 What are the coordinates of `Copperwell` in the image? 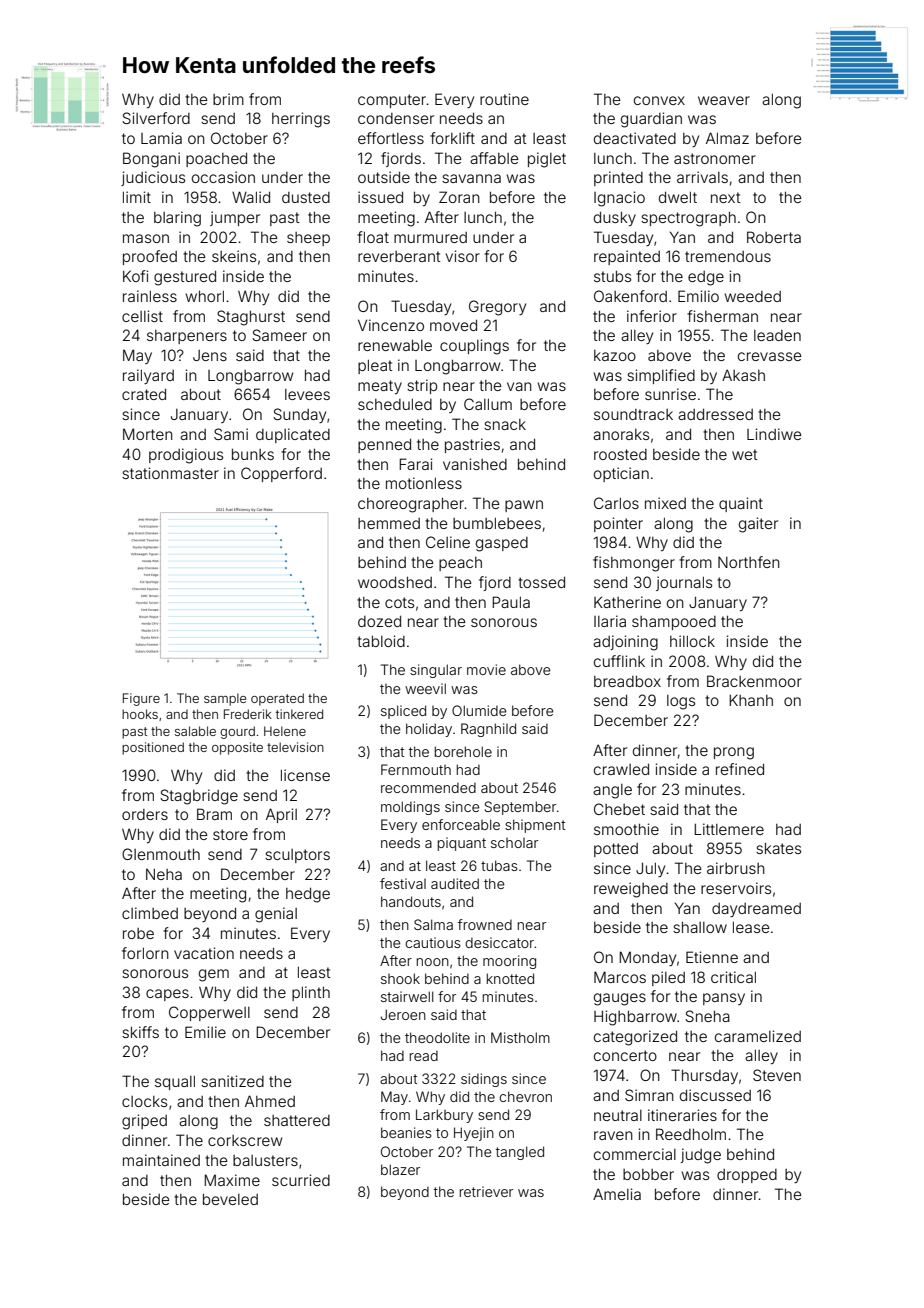 It's located at (209, 1013).
